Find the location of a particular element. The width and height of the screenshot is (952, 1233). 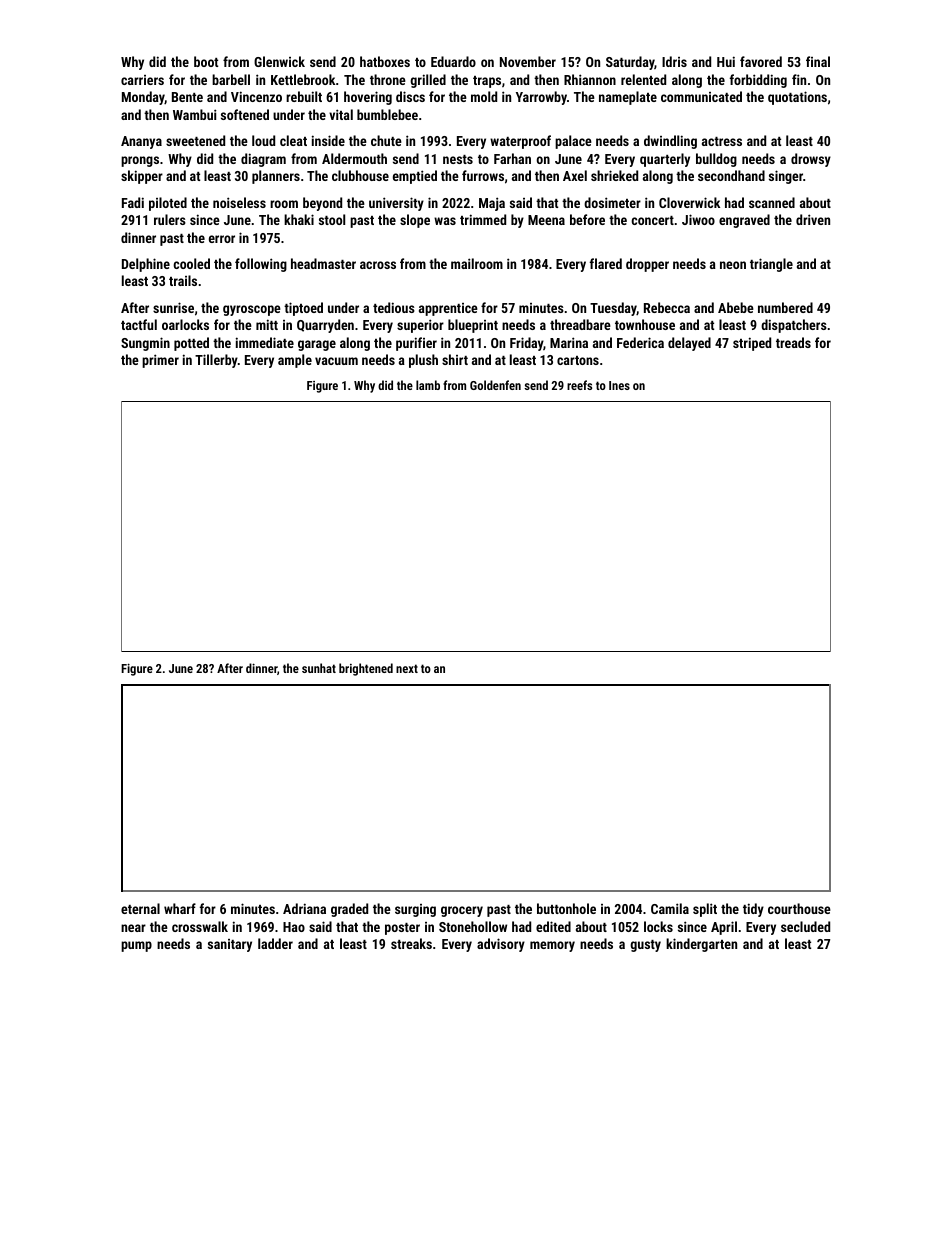

treads is located at coordinates (793, 342).
